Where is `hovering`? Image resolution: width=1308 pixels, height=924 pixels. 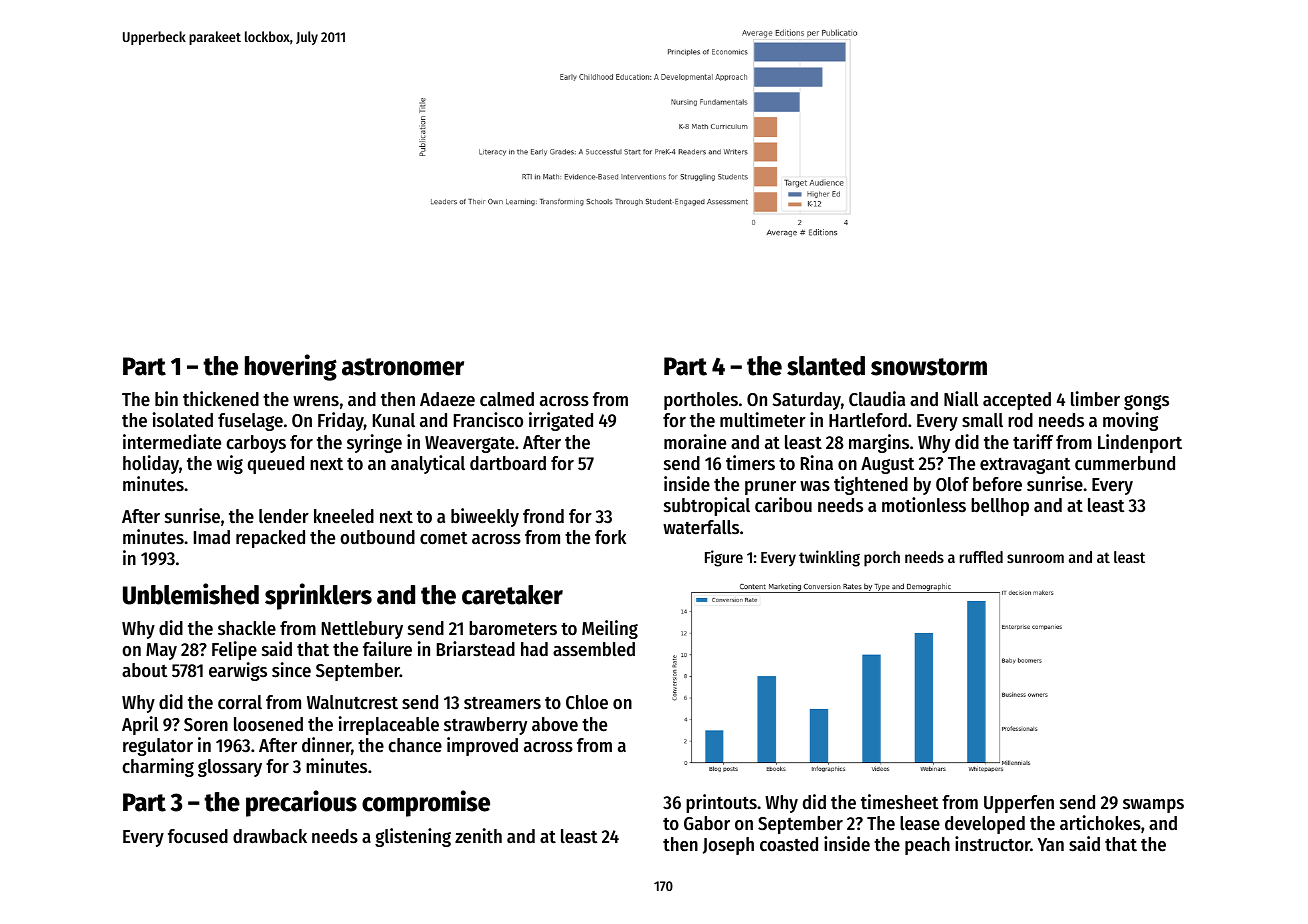 hovering is located at coordinates (291, 367).
